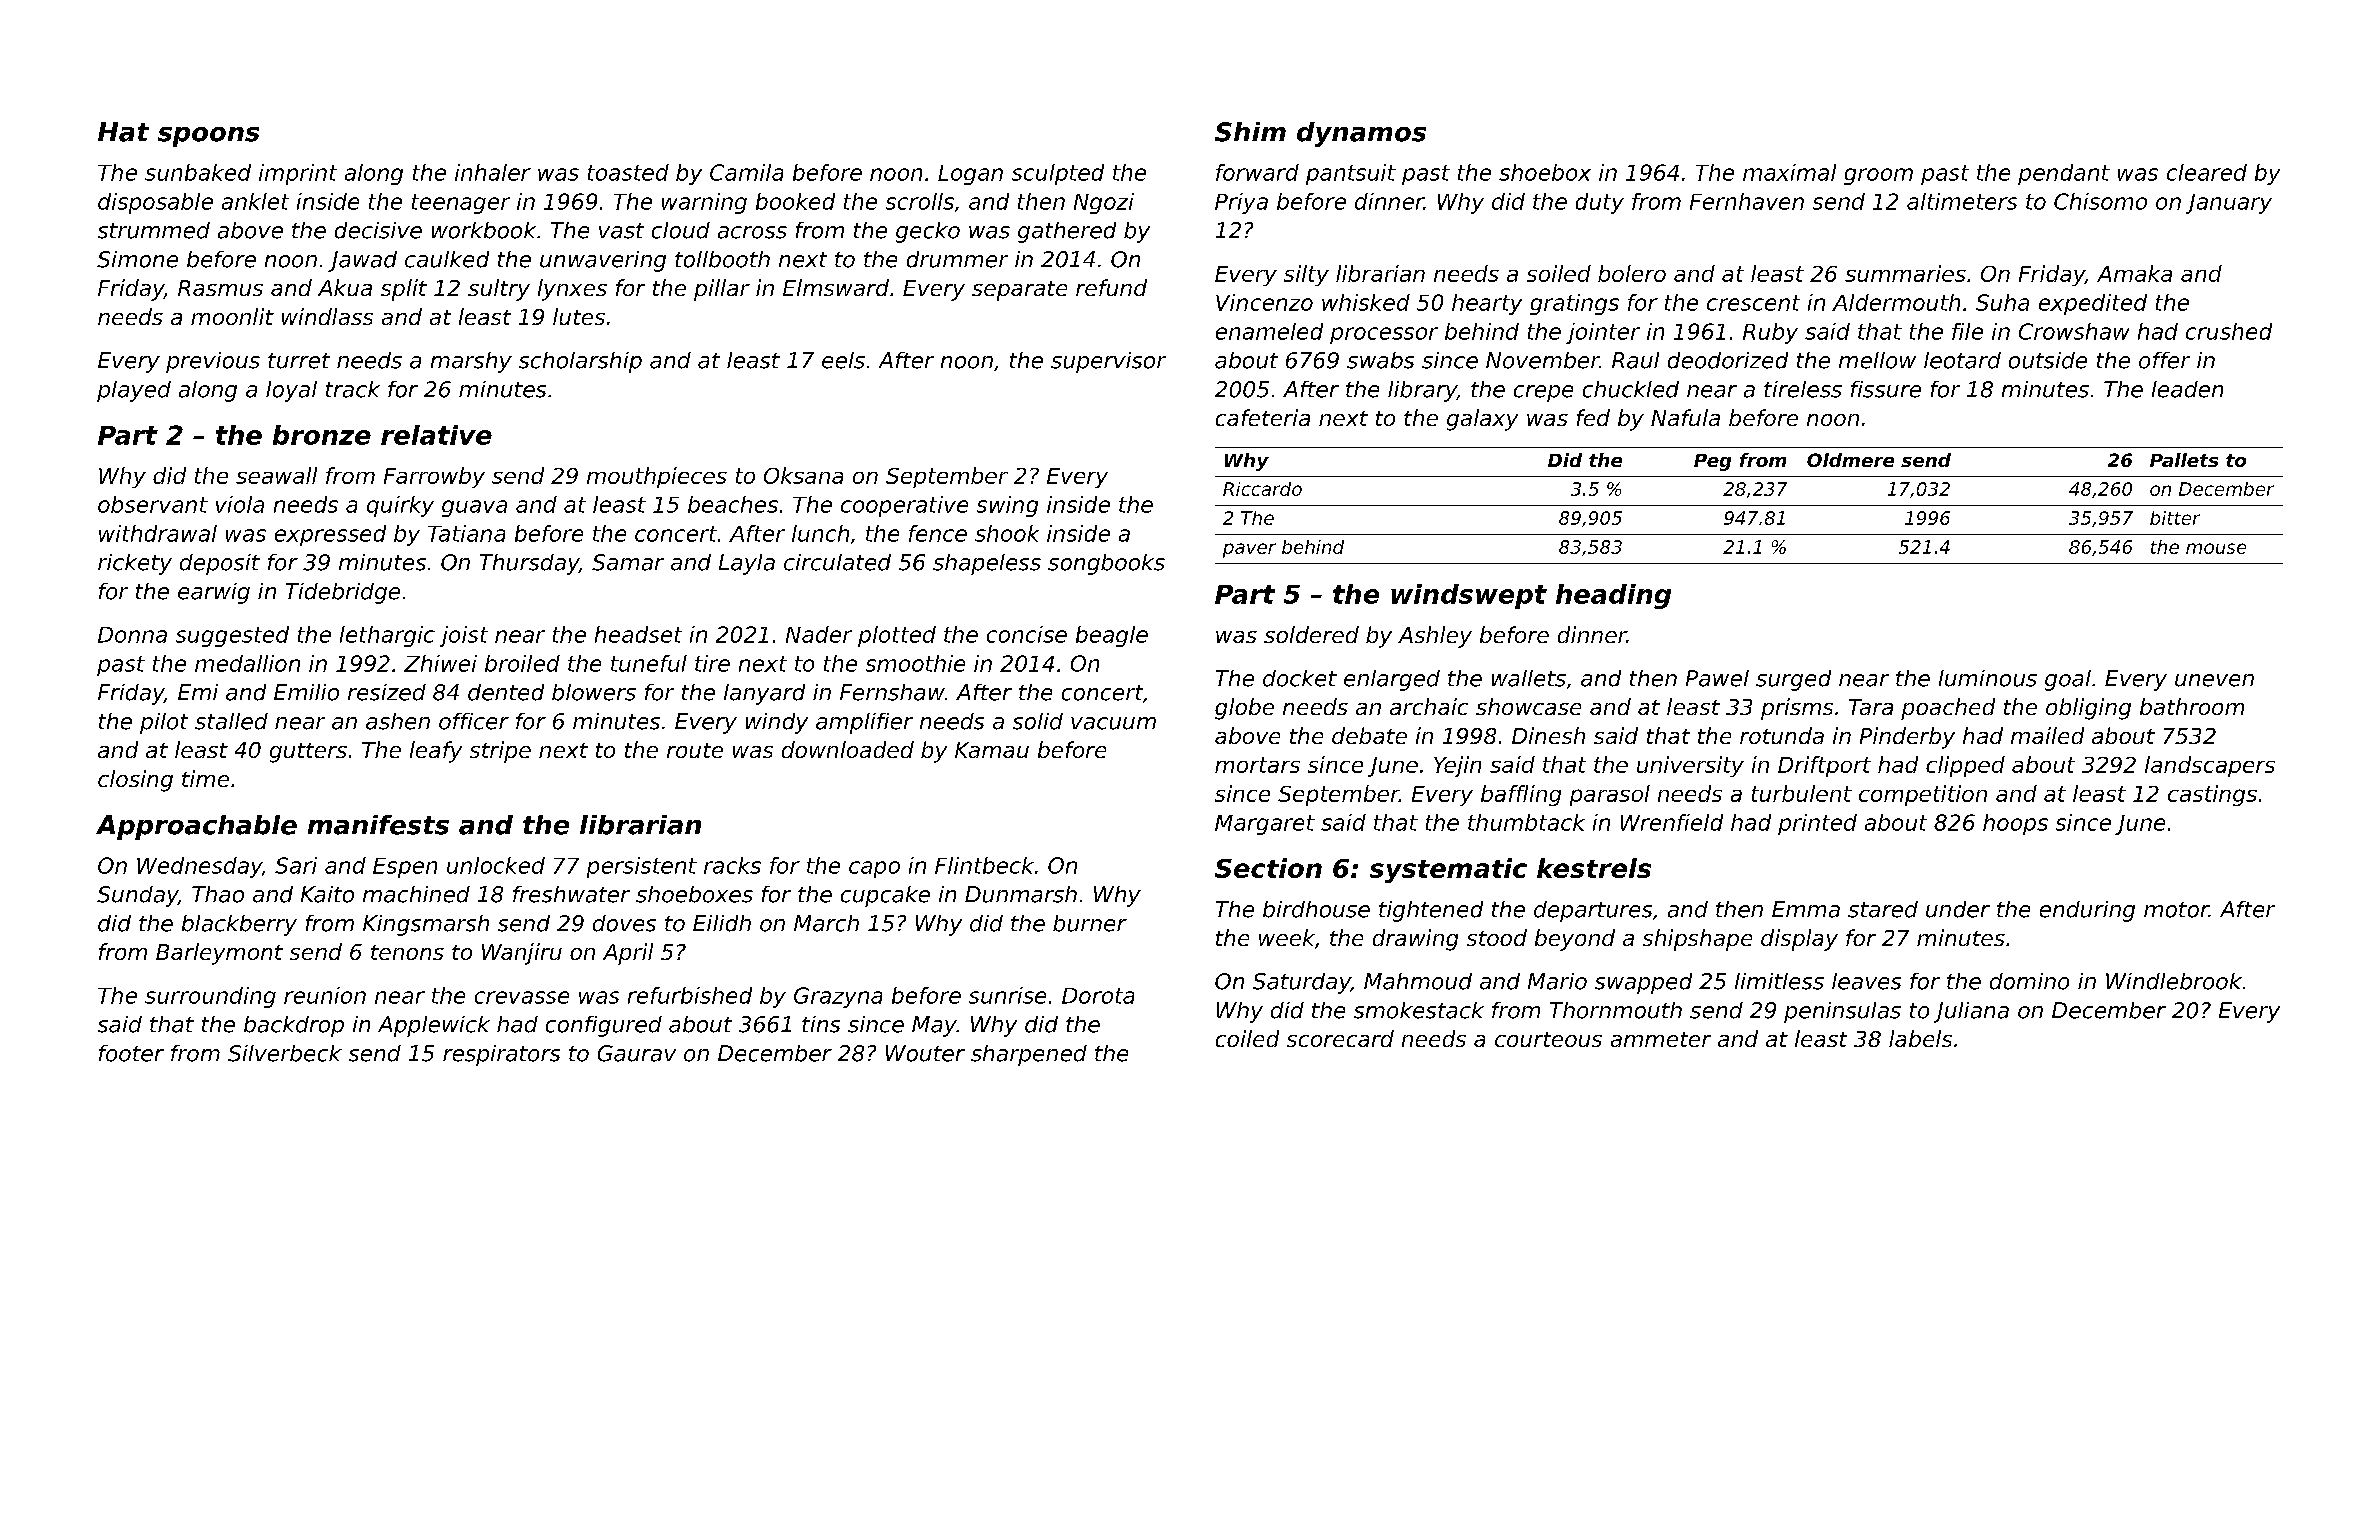 This screenshot has height=1540, width=2380. Describe the element at coordinates (2175, 518) in the screenshot. I see `bitter` at that location.
